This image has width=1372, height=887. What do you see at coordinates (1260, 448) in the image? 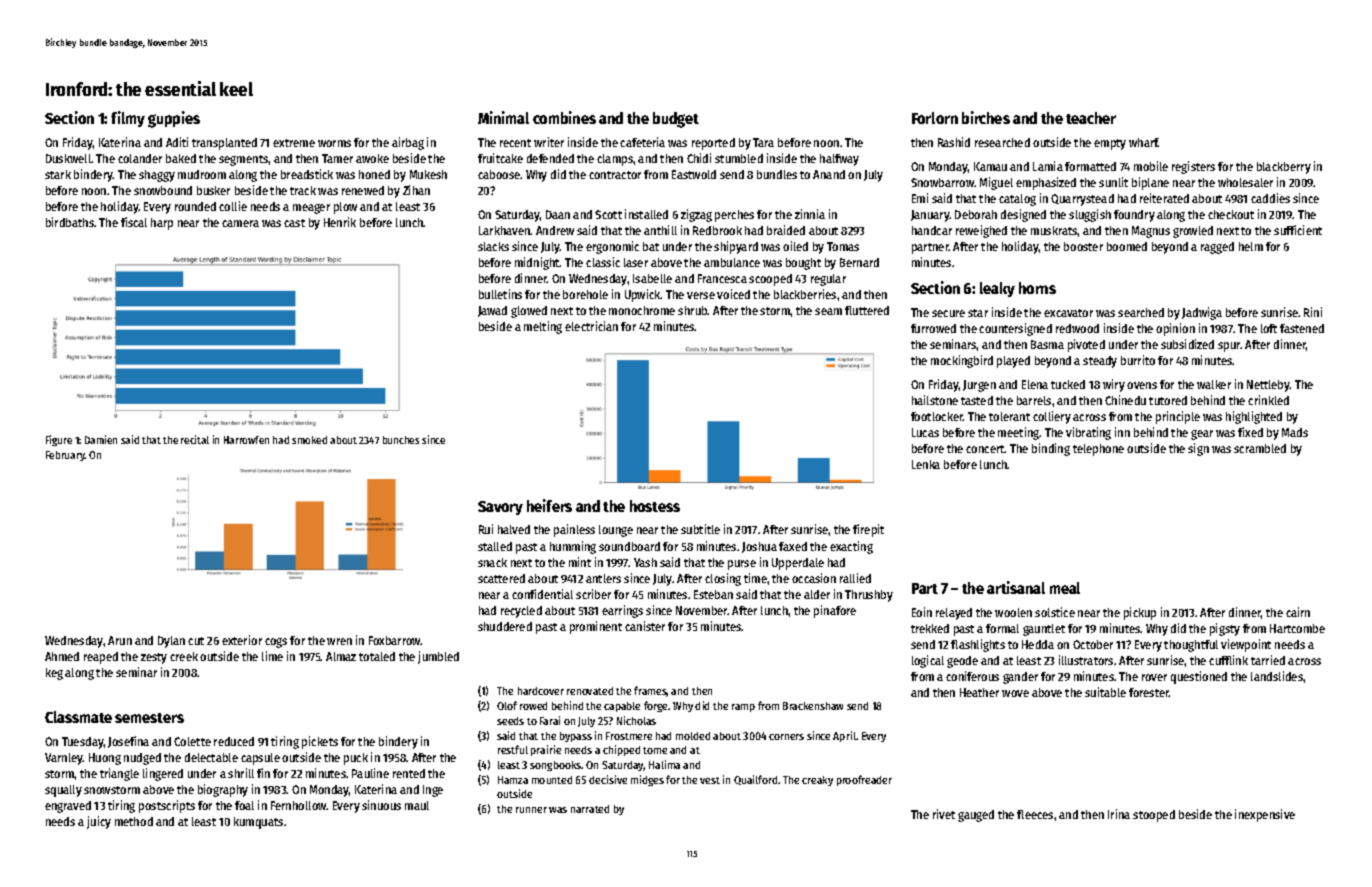
I see `scrambled` at bounding box center [1260, 448].
